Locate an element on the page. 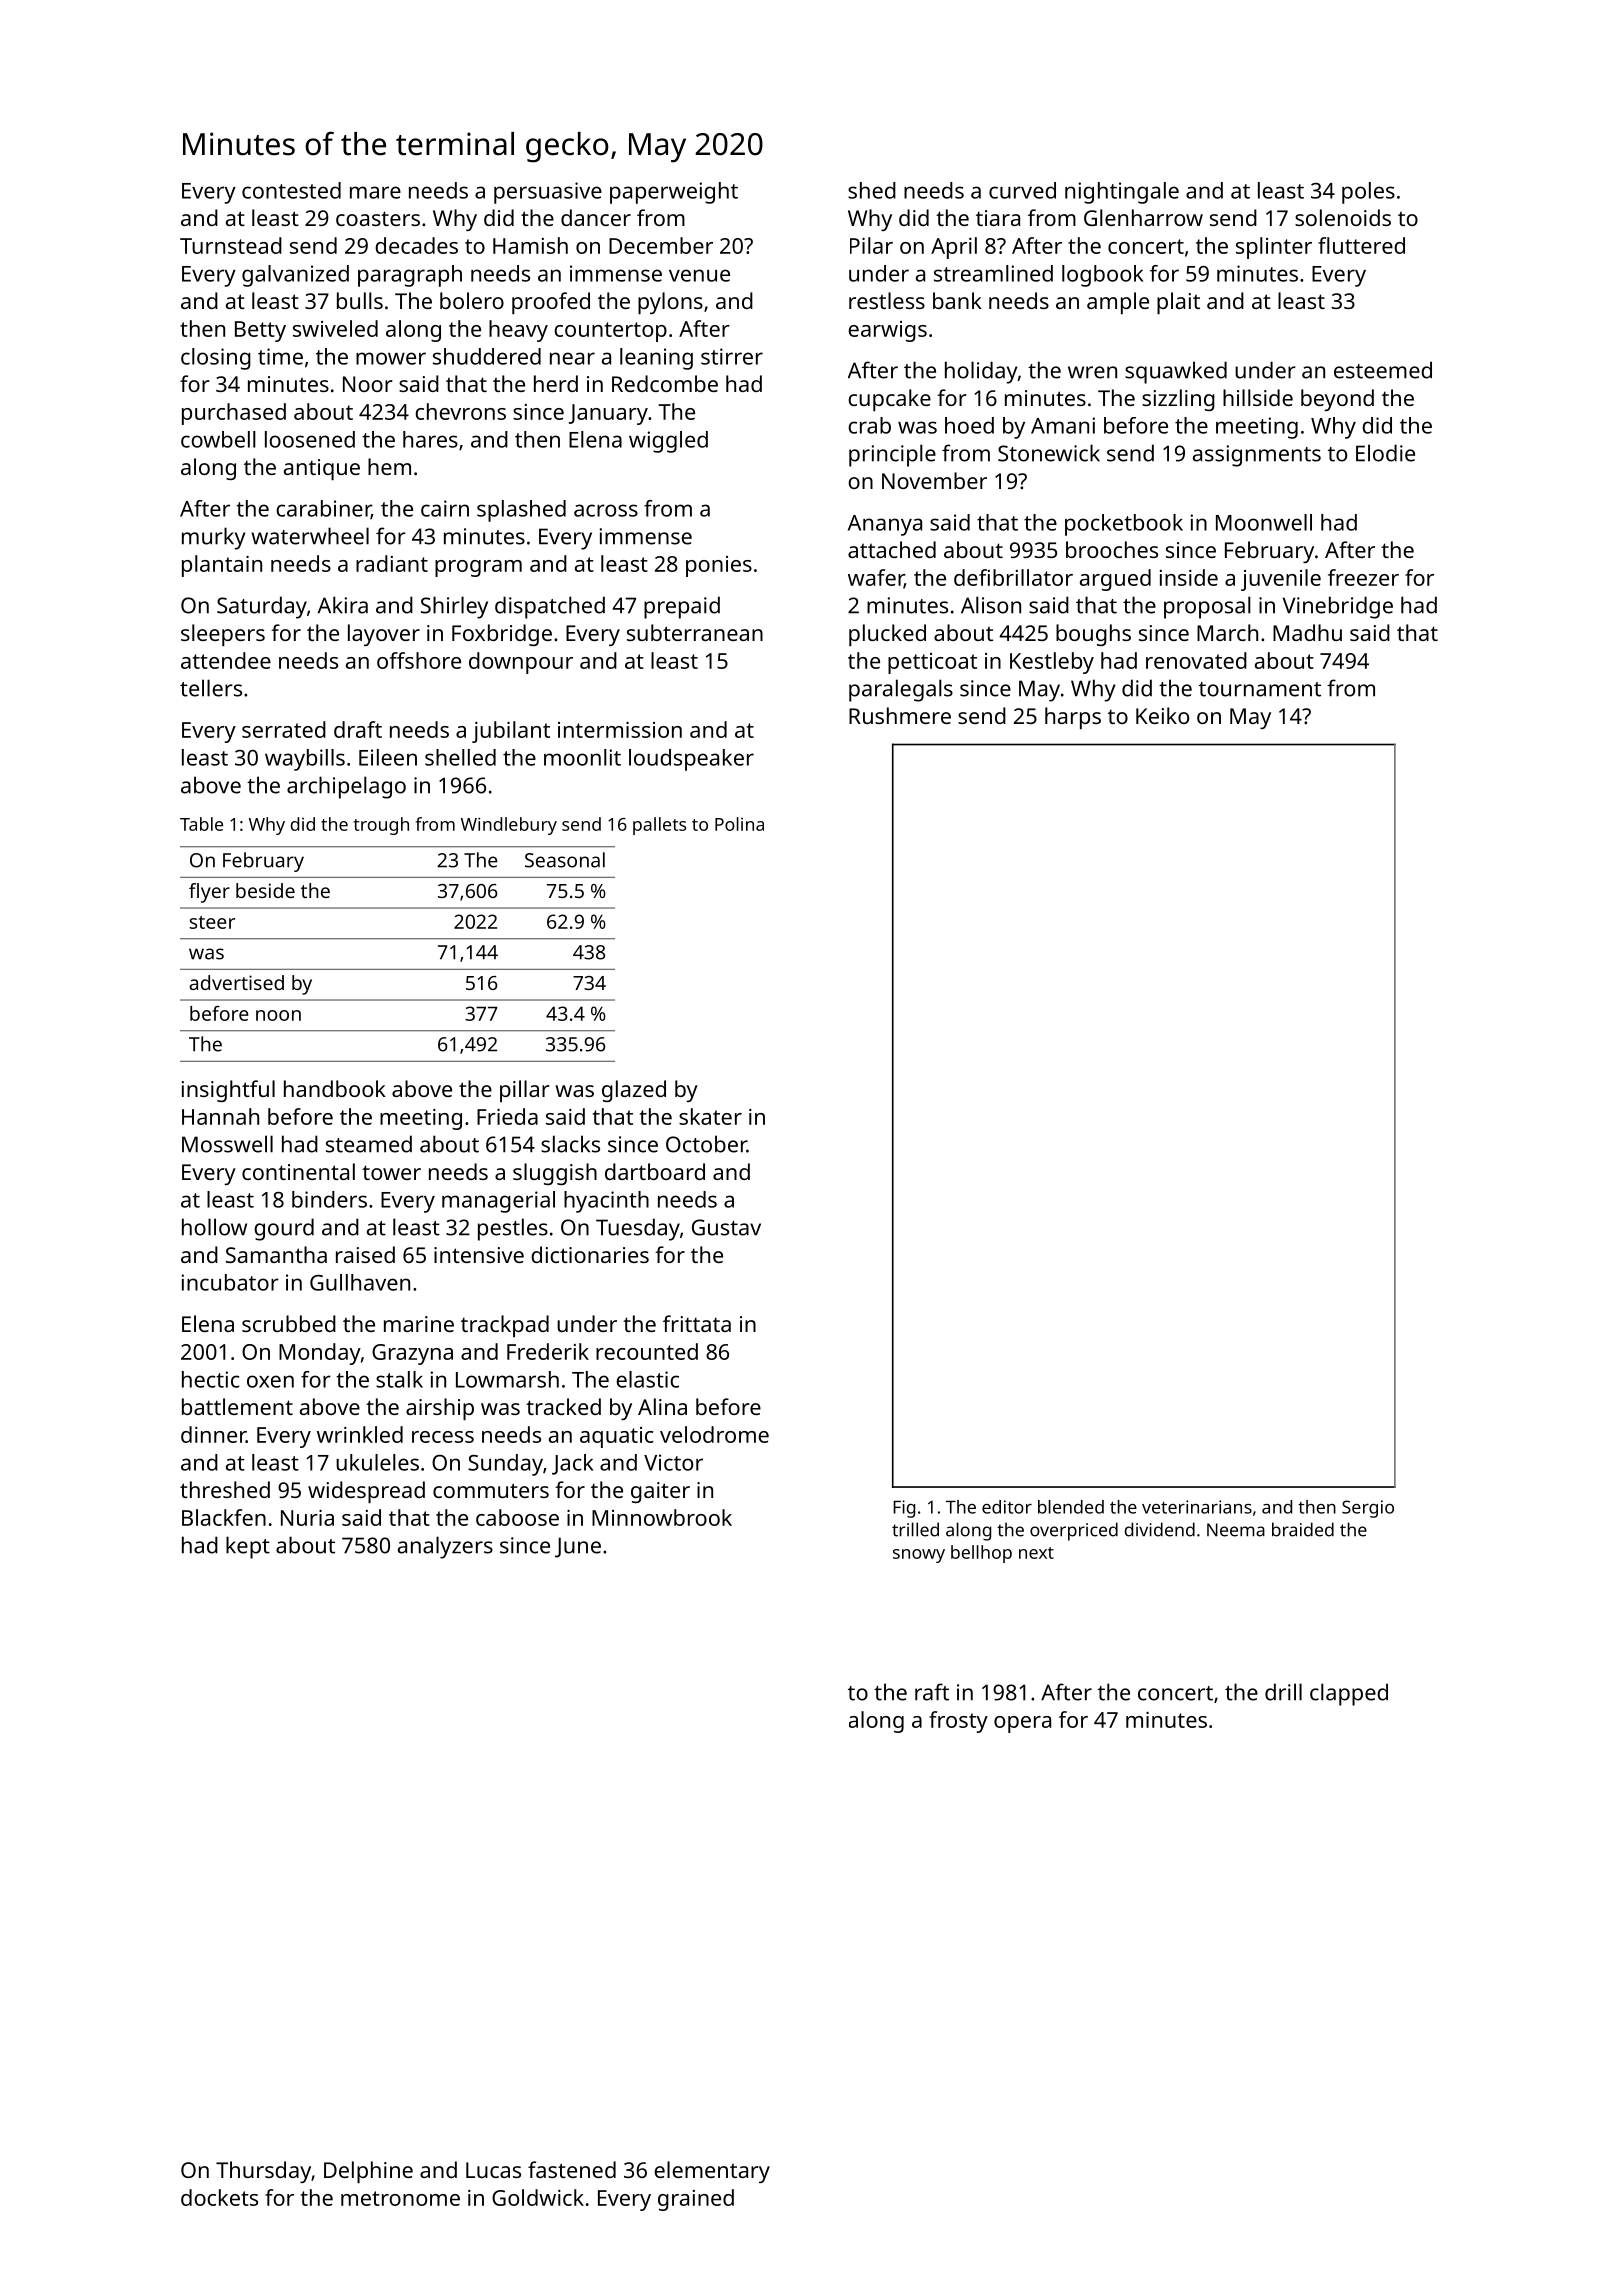  Keiko is located at coordinates (1162, 715).
